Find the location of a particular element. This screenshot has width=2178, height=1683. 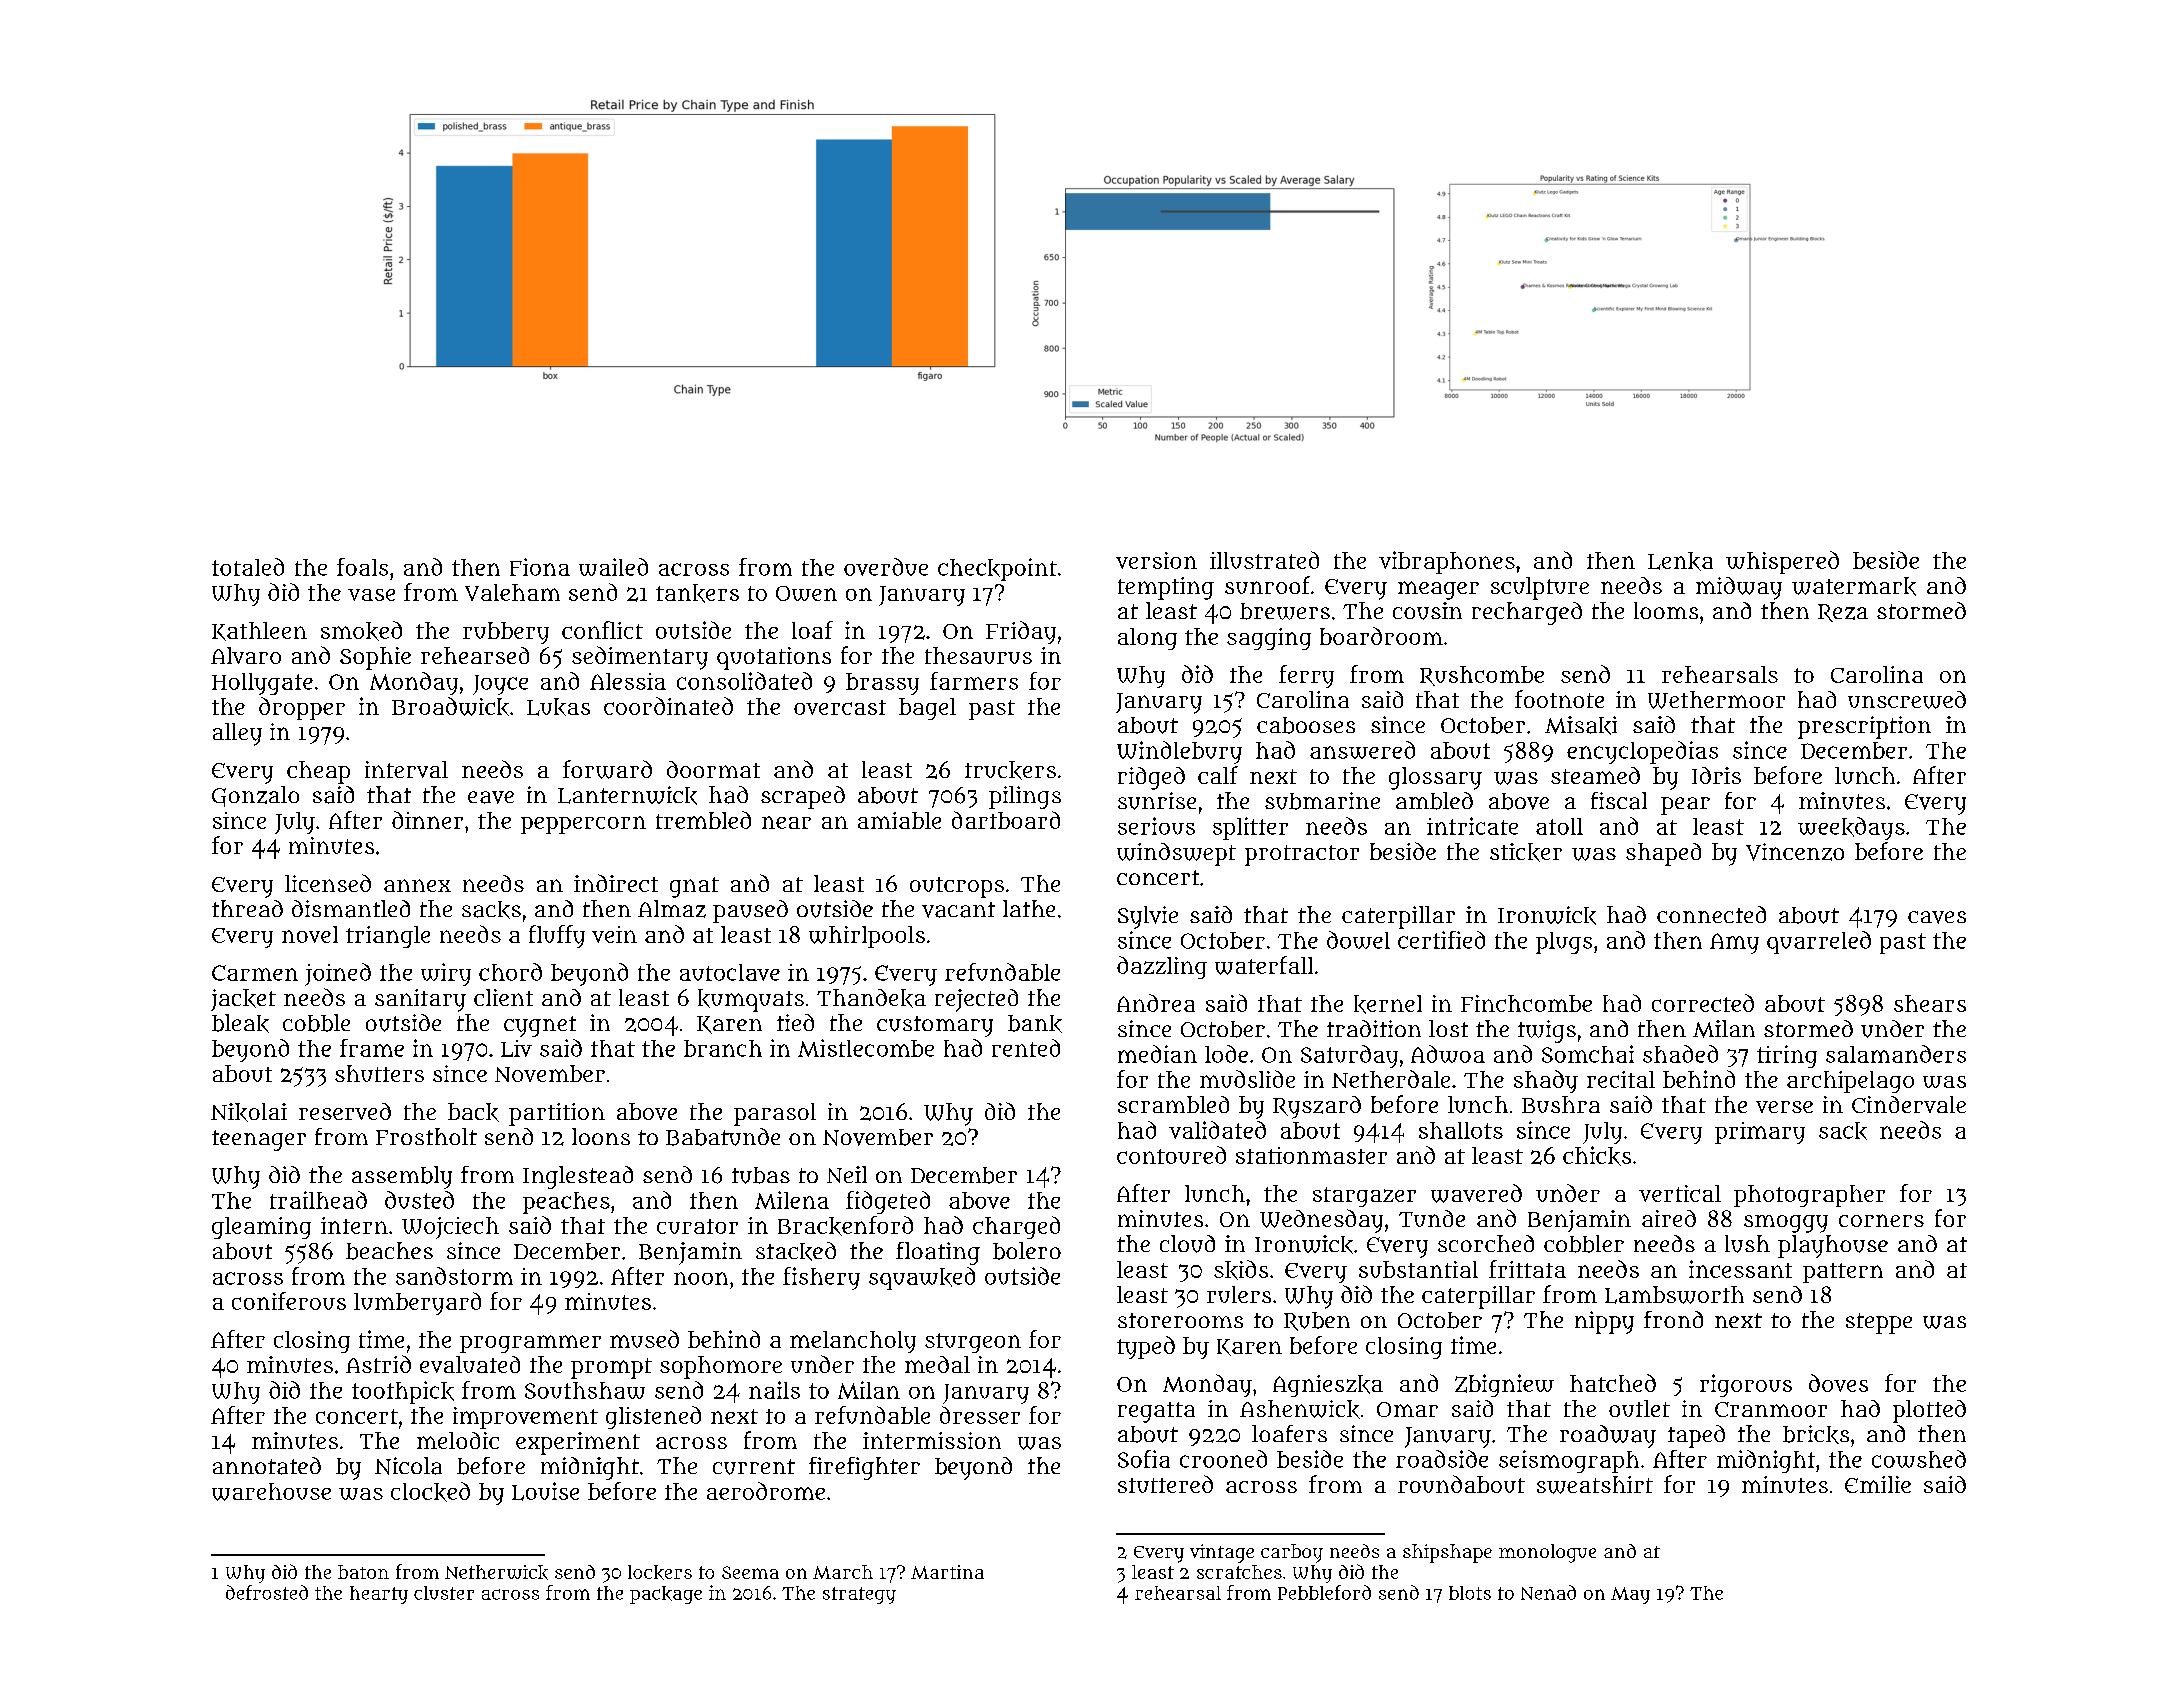

Fiona is located at coordinates (540, 567).
